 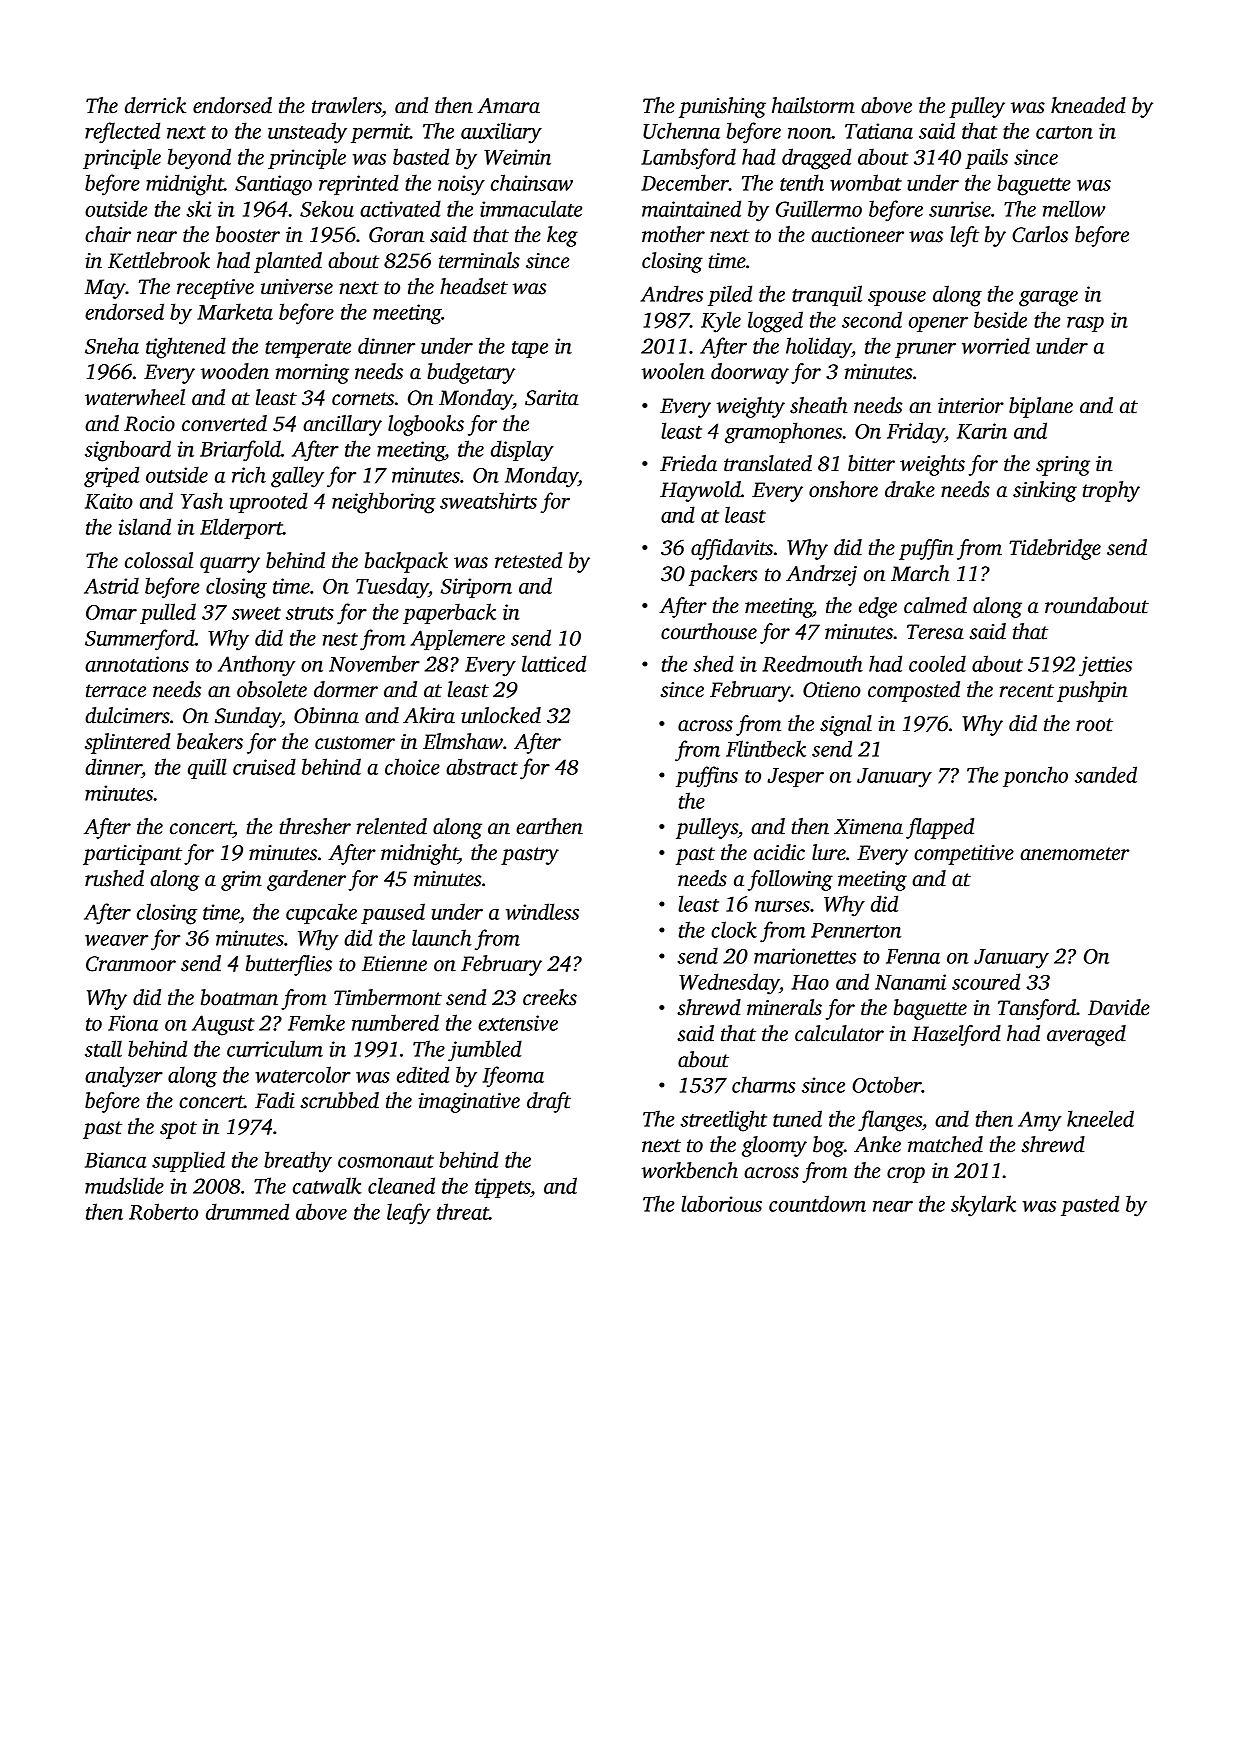 I want to click on butterflies, so click(x=289, y=965).
